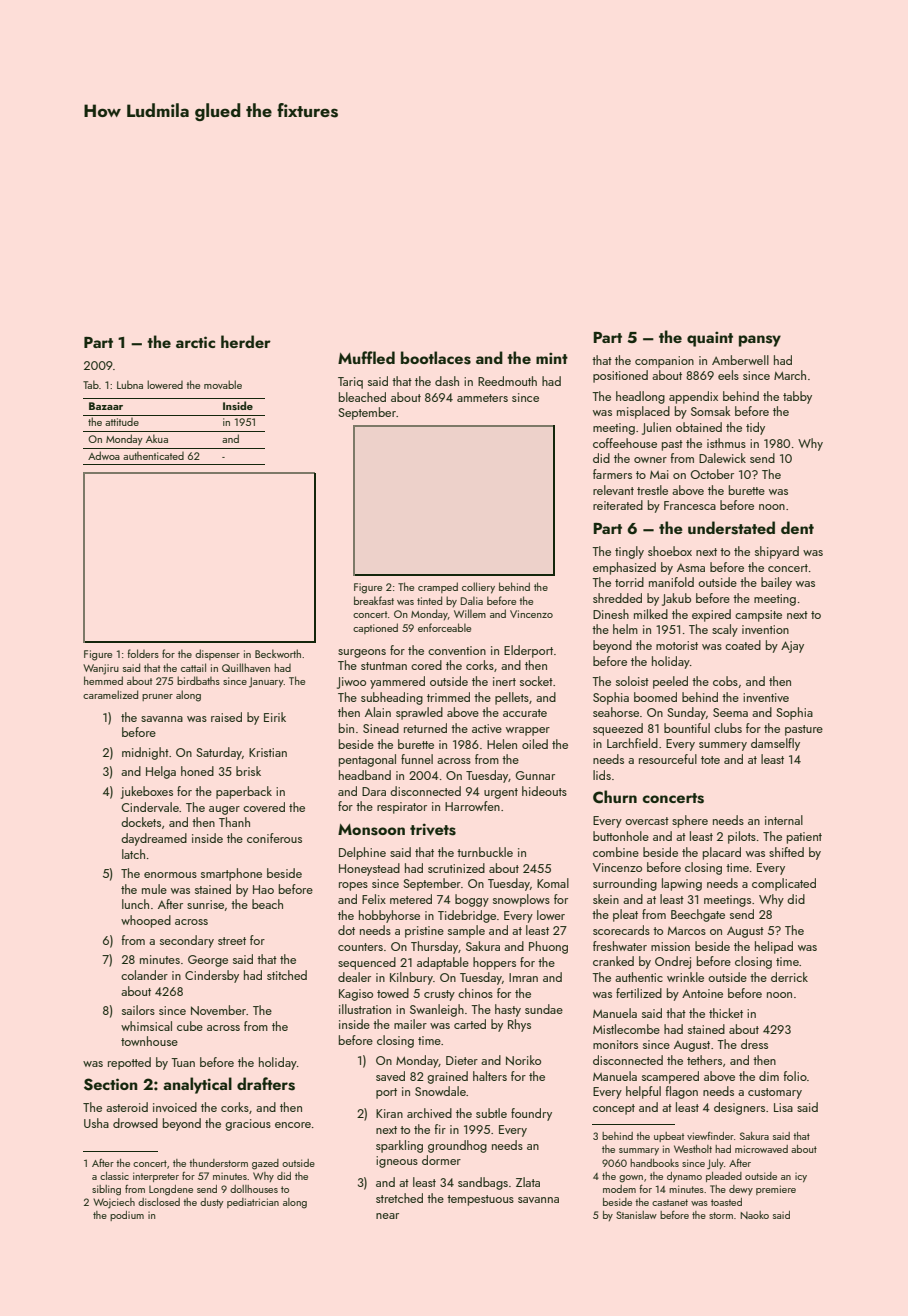 The image size is (908, 1316). I want to click on repotted, so click(129, 1063).
